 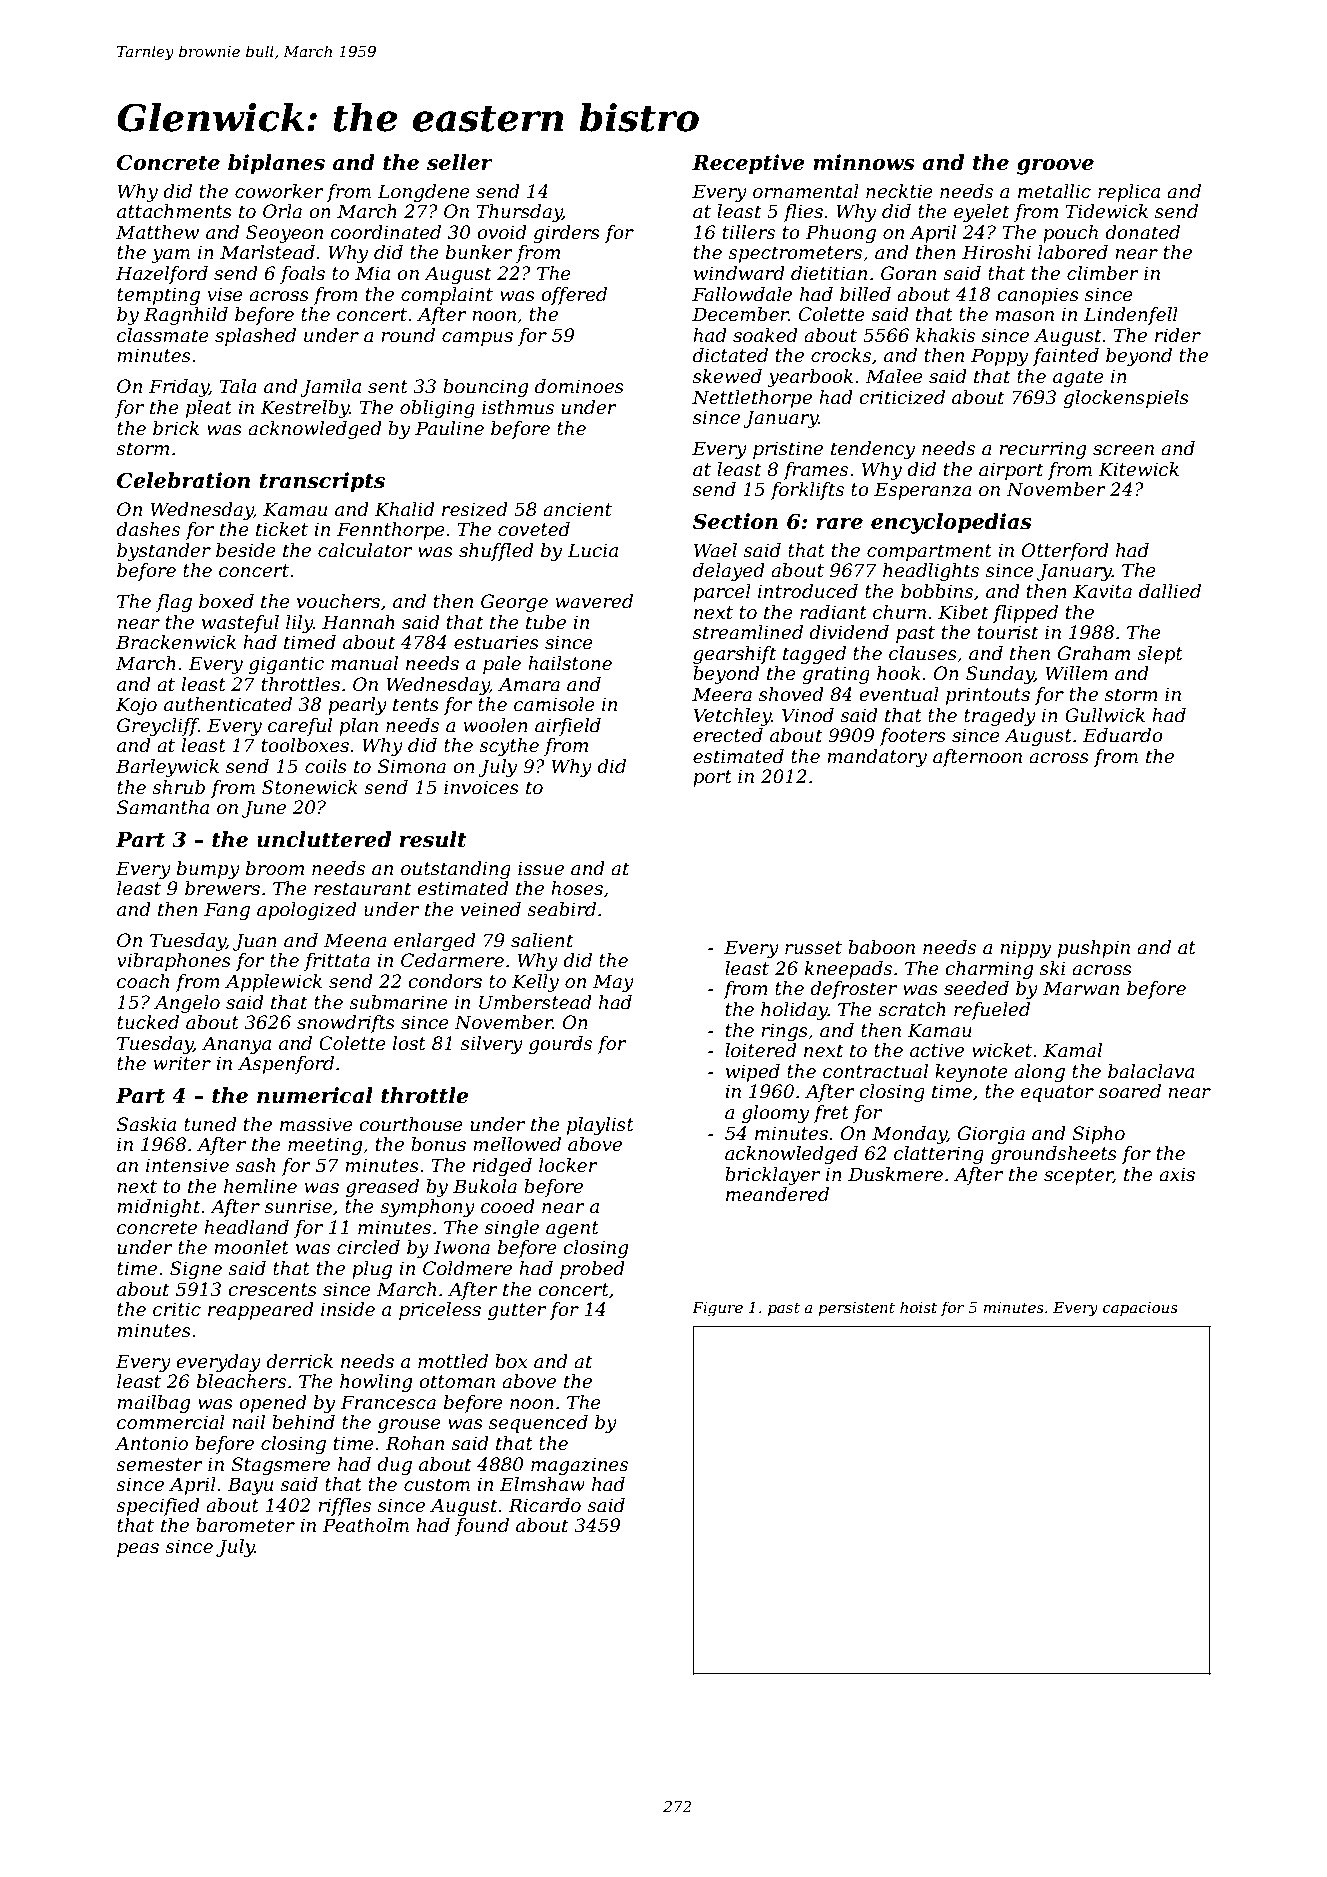 What do you see at coordinates (594, 601) in the screenshot?
I see `wavered` at bounding box center [594, 601].
